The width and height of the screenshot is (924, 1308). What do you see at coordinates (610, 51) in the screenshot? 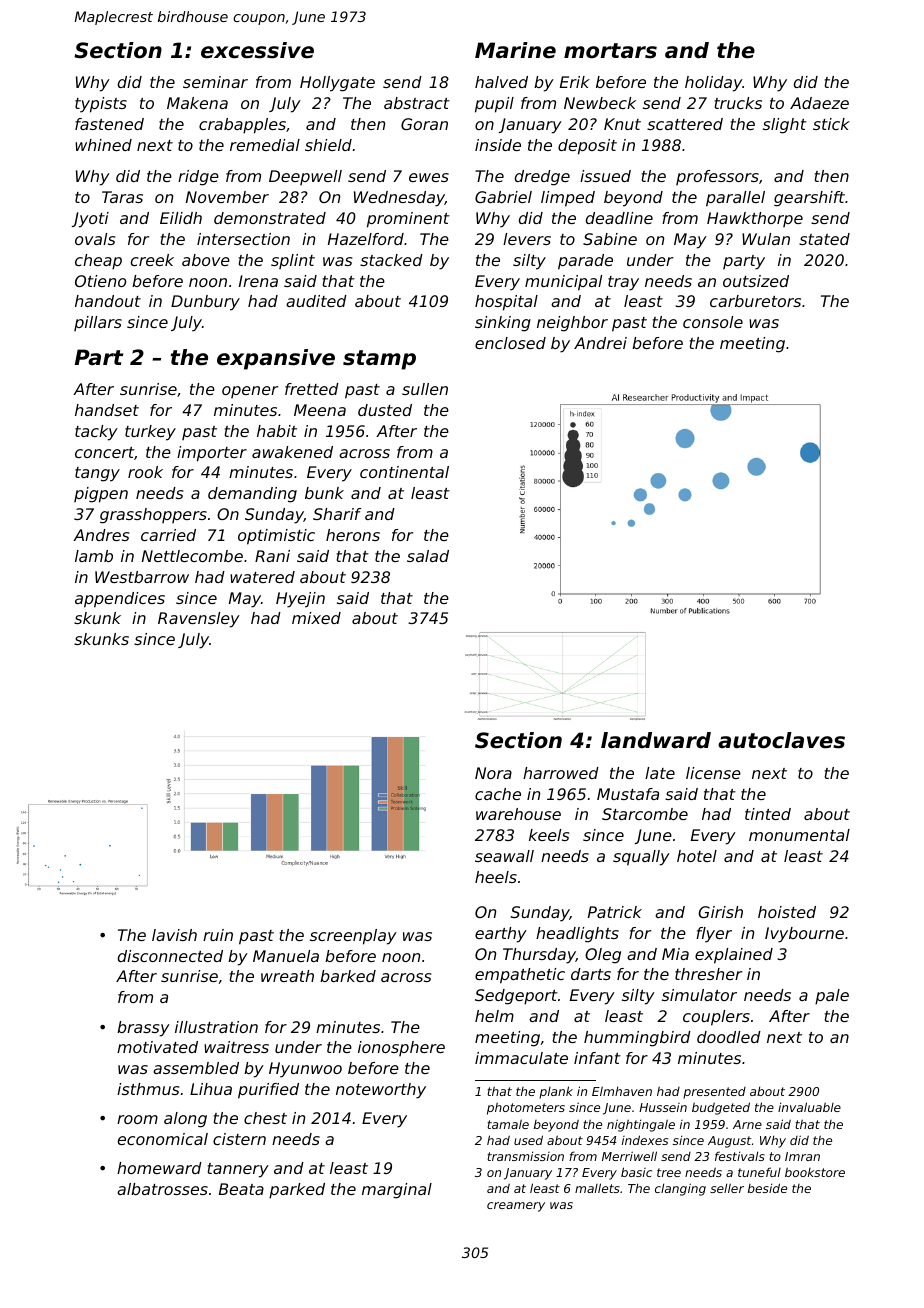
I see `mortars` at bounding box center [610, 51].
